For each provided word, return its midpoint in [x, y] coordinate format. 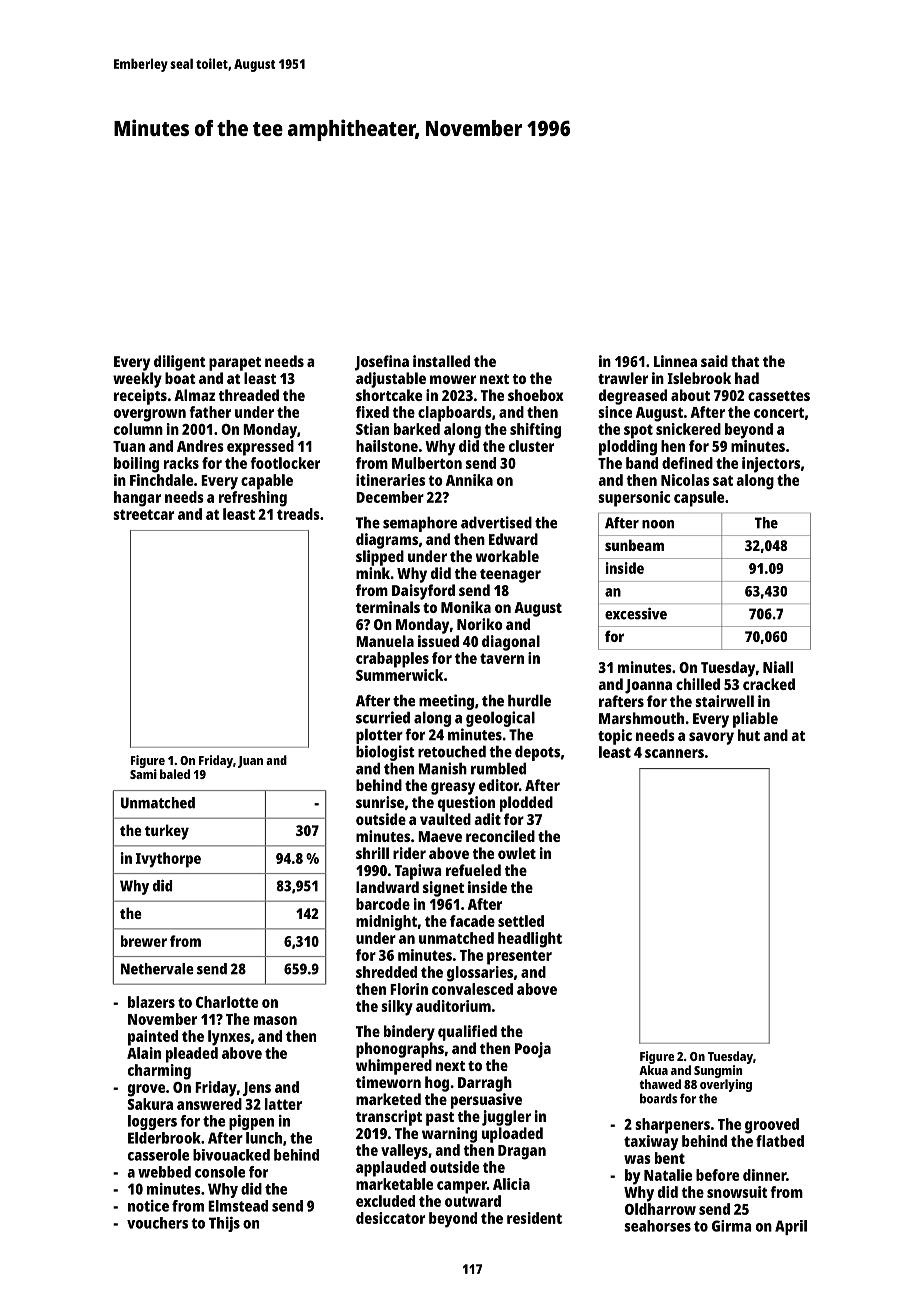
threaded [249, 395]
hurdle [529, 700]
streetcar [143, 514]
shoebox [536, 395]
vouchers [157, 1223]
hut [749, 735]
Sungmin [718, 1071]
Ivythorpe [168, 860]
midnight [386, 923]
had [747, 378]
